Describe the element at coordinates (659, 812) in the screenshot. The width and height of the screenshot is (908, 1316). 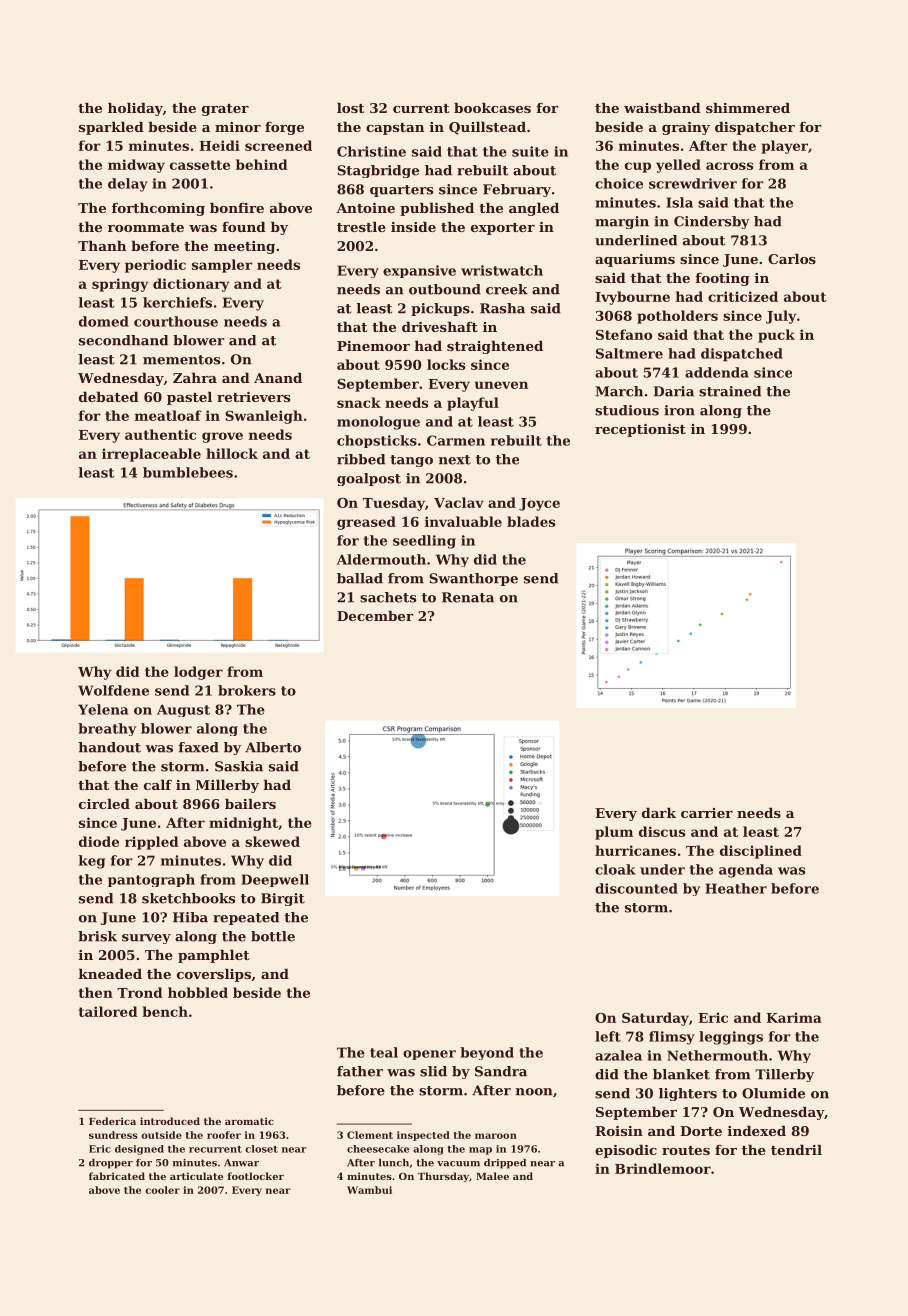
I see `dark` at that location.
